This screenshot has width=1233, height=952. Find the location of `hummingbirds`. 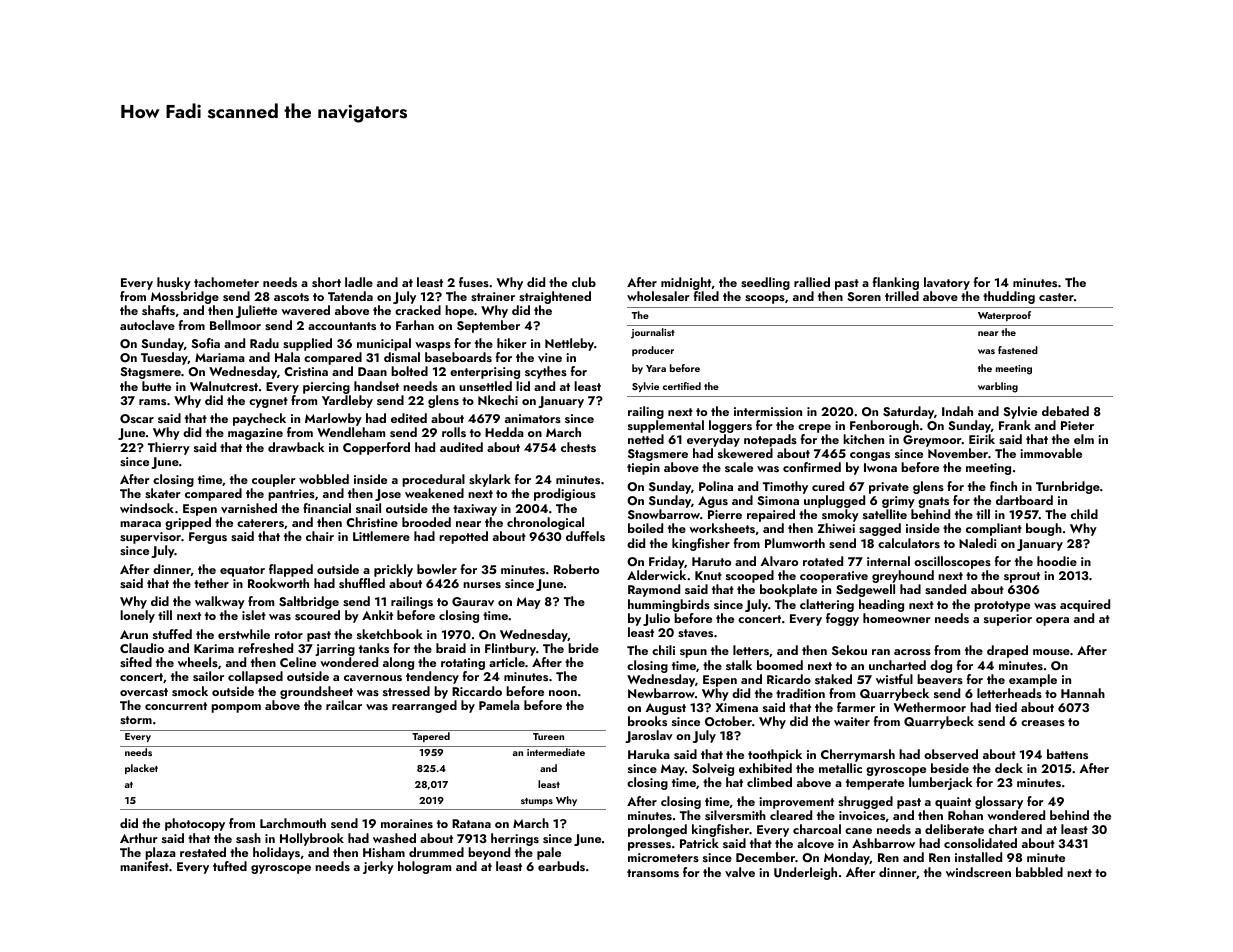

hummingbirds is located at coordinates (669, 605).
